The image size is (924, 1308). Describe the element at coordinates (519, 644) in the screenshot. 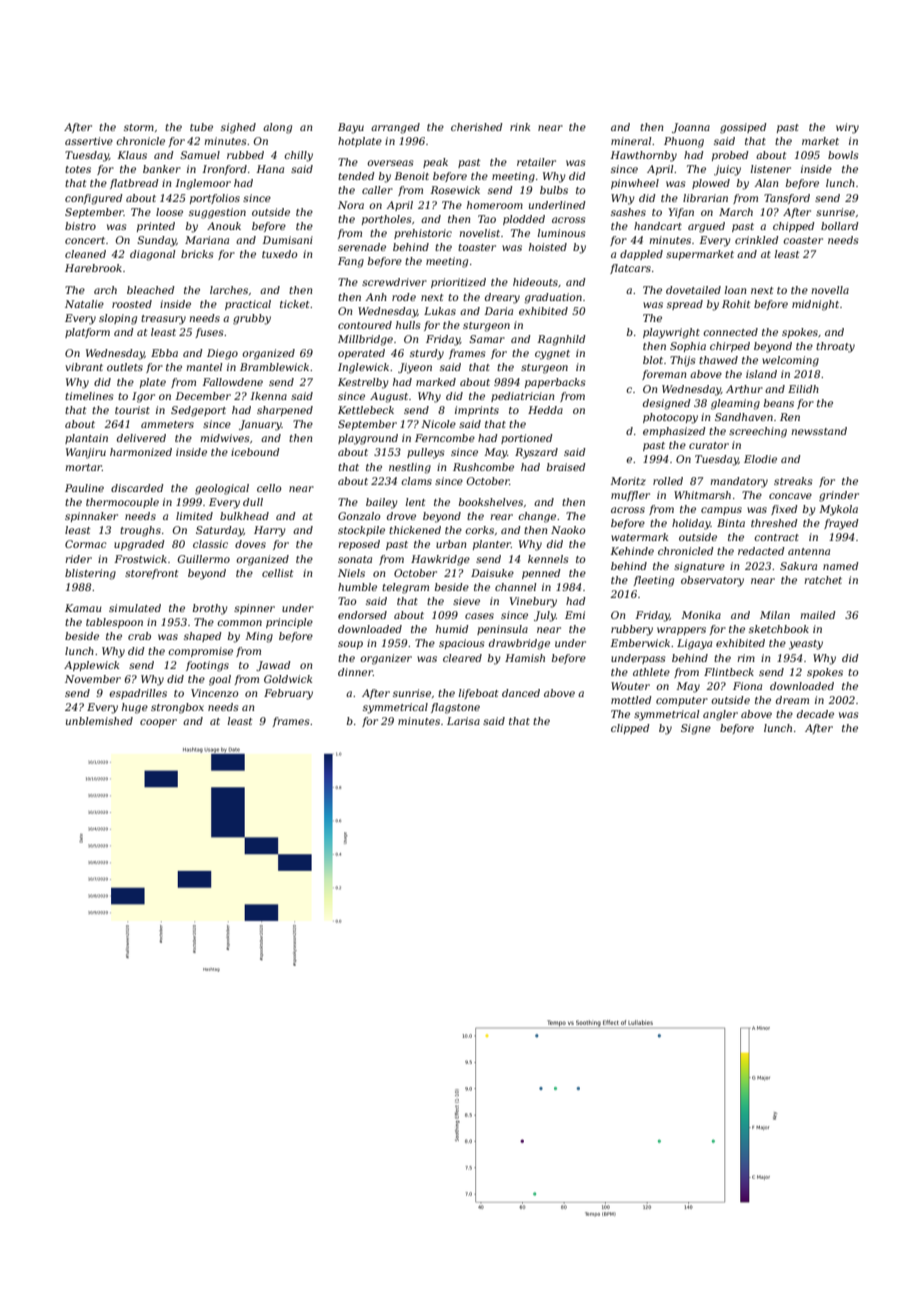

I see `drawbridge` at that location.
